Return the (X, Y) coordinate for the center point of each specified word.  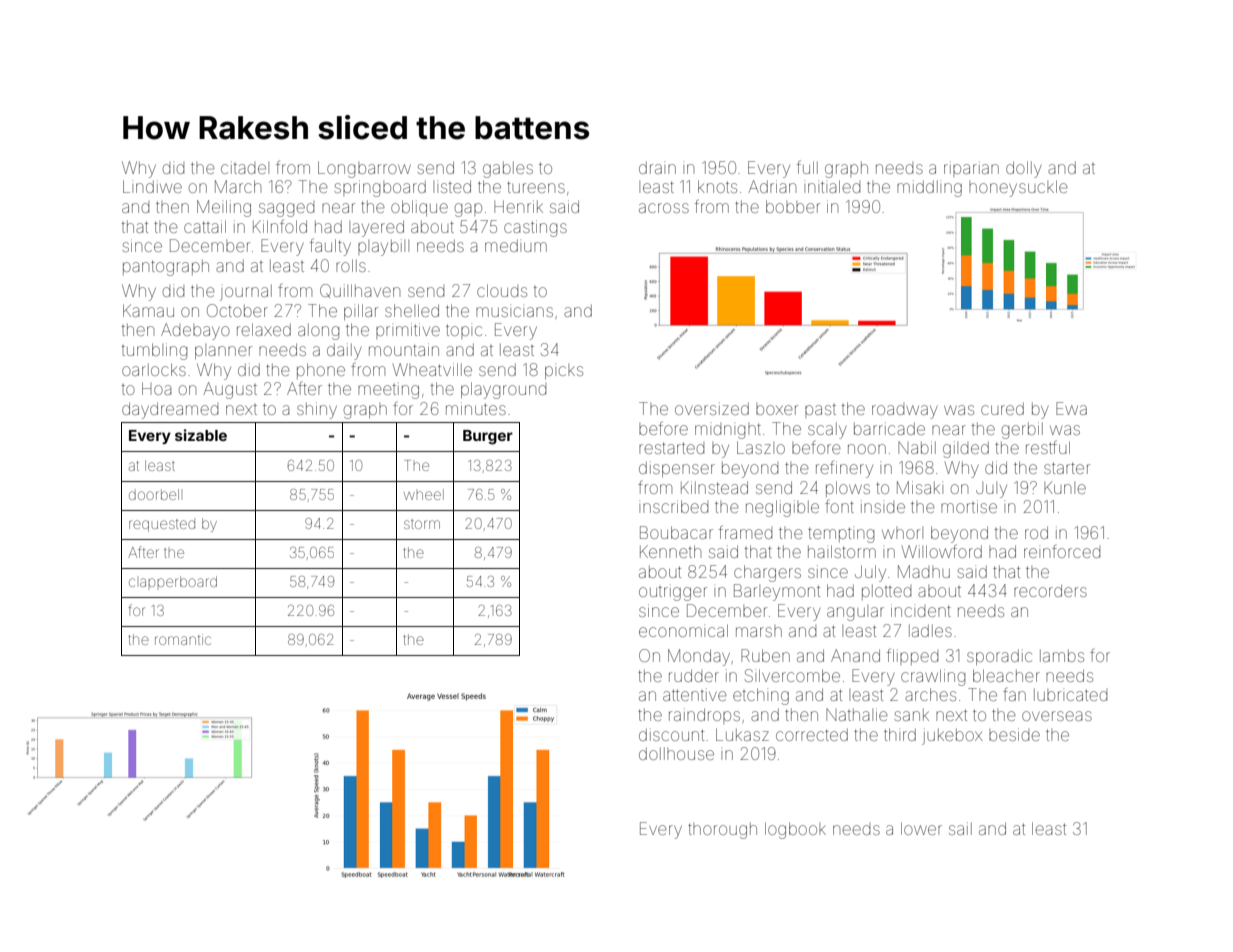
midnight (728, 431)
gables (508, 170)
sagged (286, 210)
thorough (722, 831)
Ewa (1071, 408)
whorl (902, 533)
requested (162, 525)
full (807, 167)
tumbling (154, 351)
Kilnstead (714, 487)
